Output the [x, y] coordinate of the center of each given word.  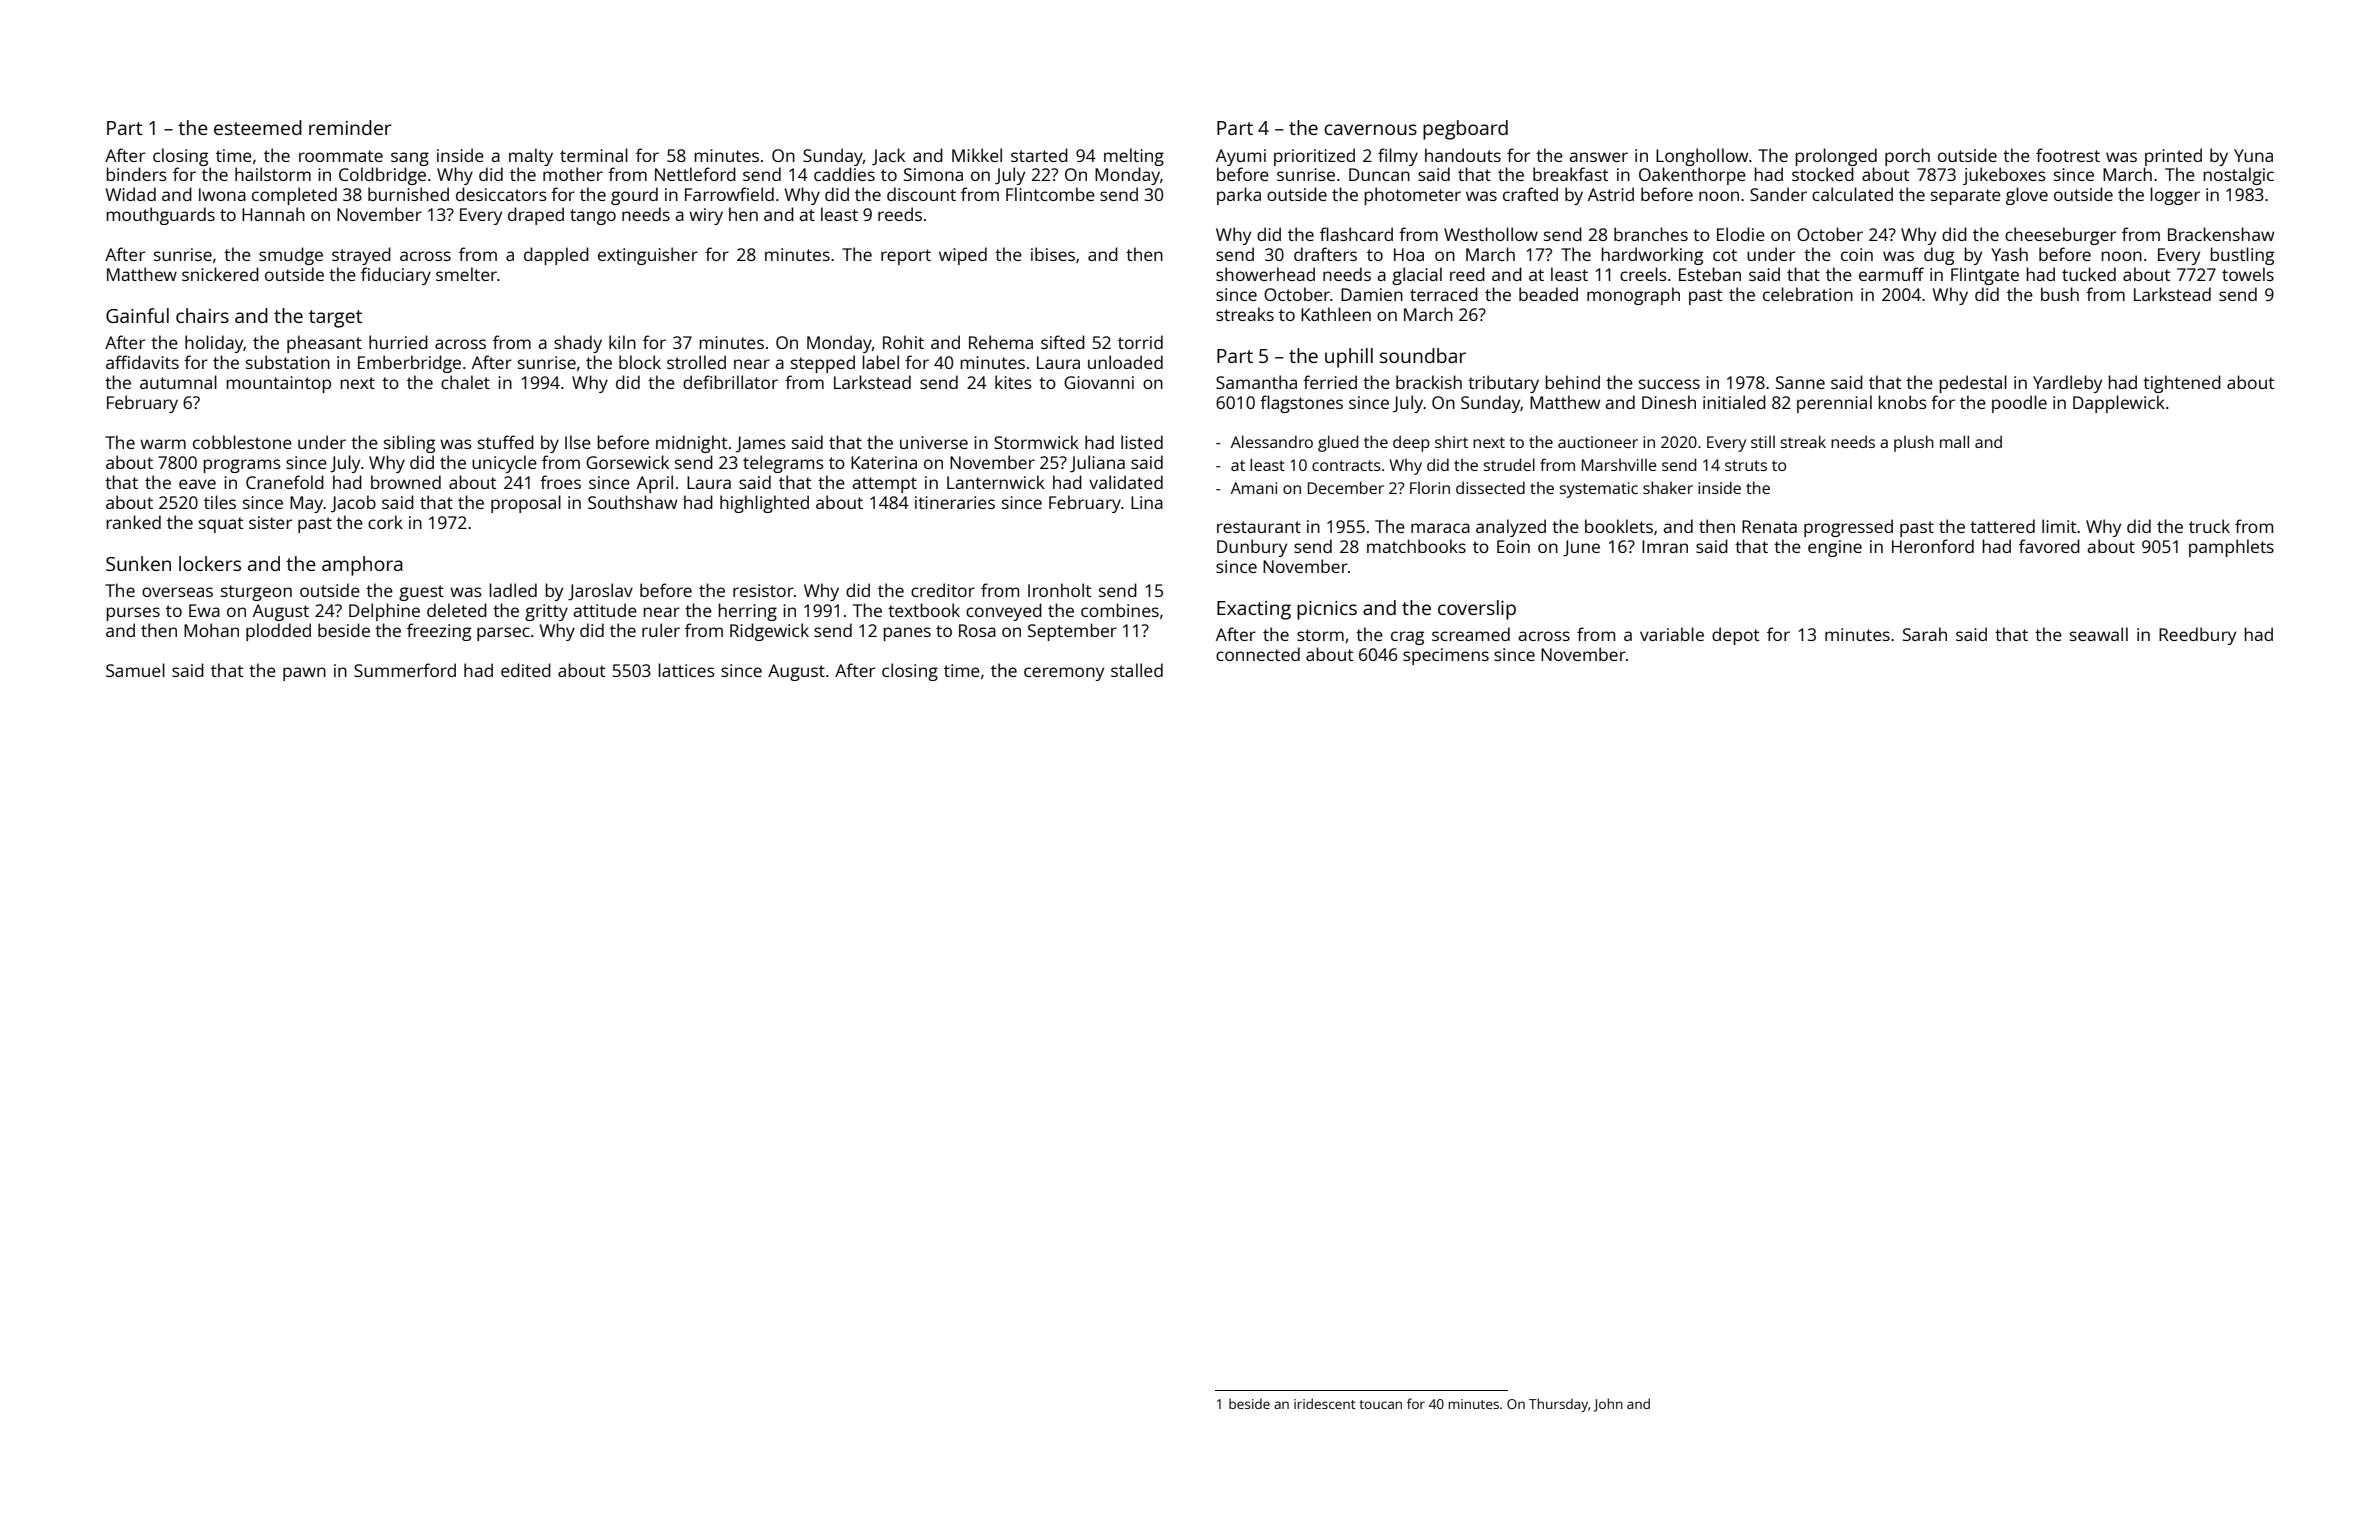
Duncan [1379, 174]
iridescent [1325, 1403]
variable [1672, 634]
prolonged [1836, 157]
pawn [304, 674]
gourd [634, 196]
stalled [1137, 670]
